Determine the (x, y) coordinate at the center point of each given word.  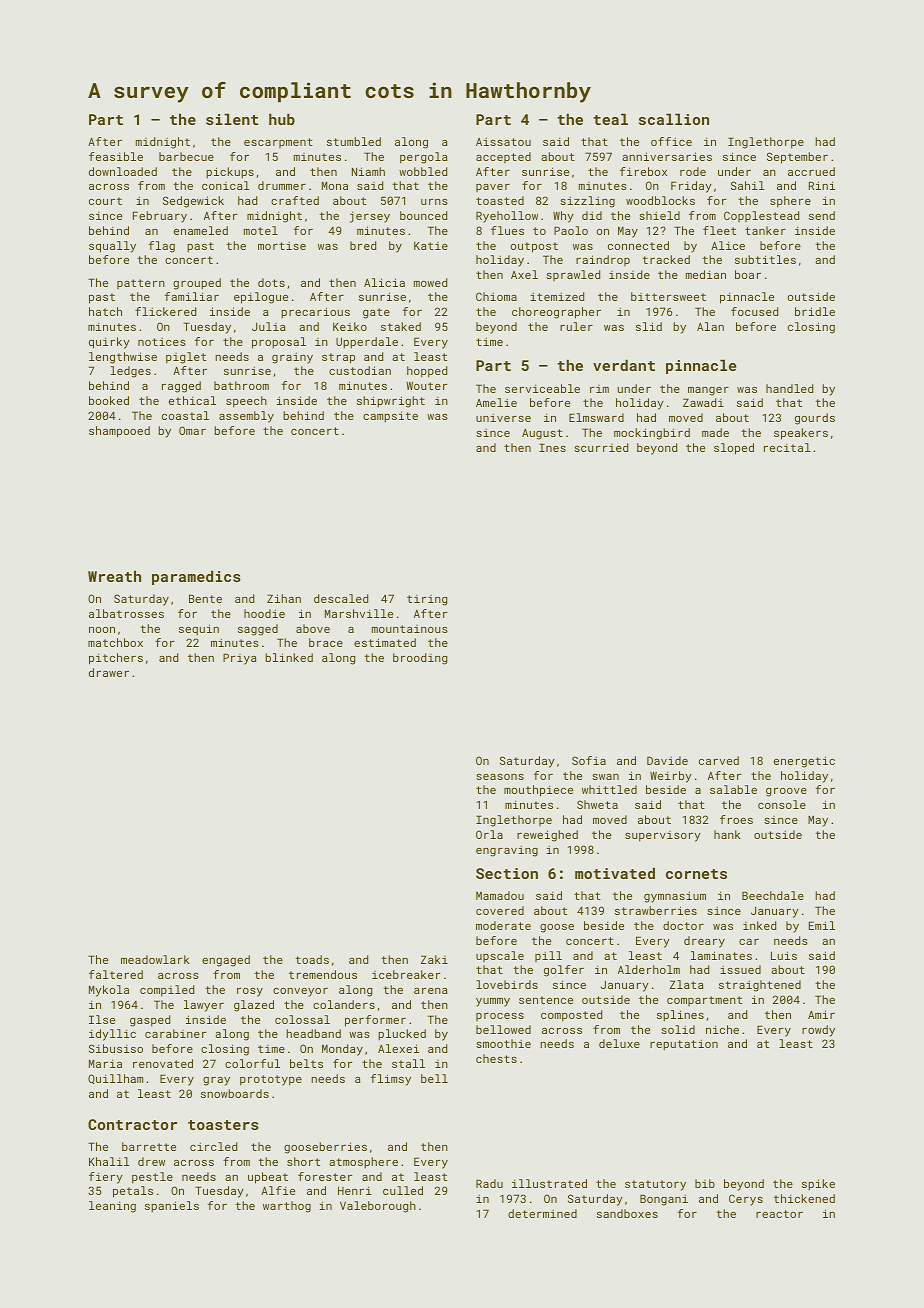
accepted (503, 157)
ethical (192, 400)
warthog (287, 1207)
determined (542, 1213)
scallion (674, 119)
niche (722, 1029)
